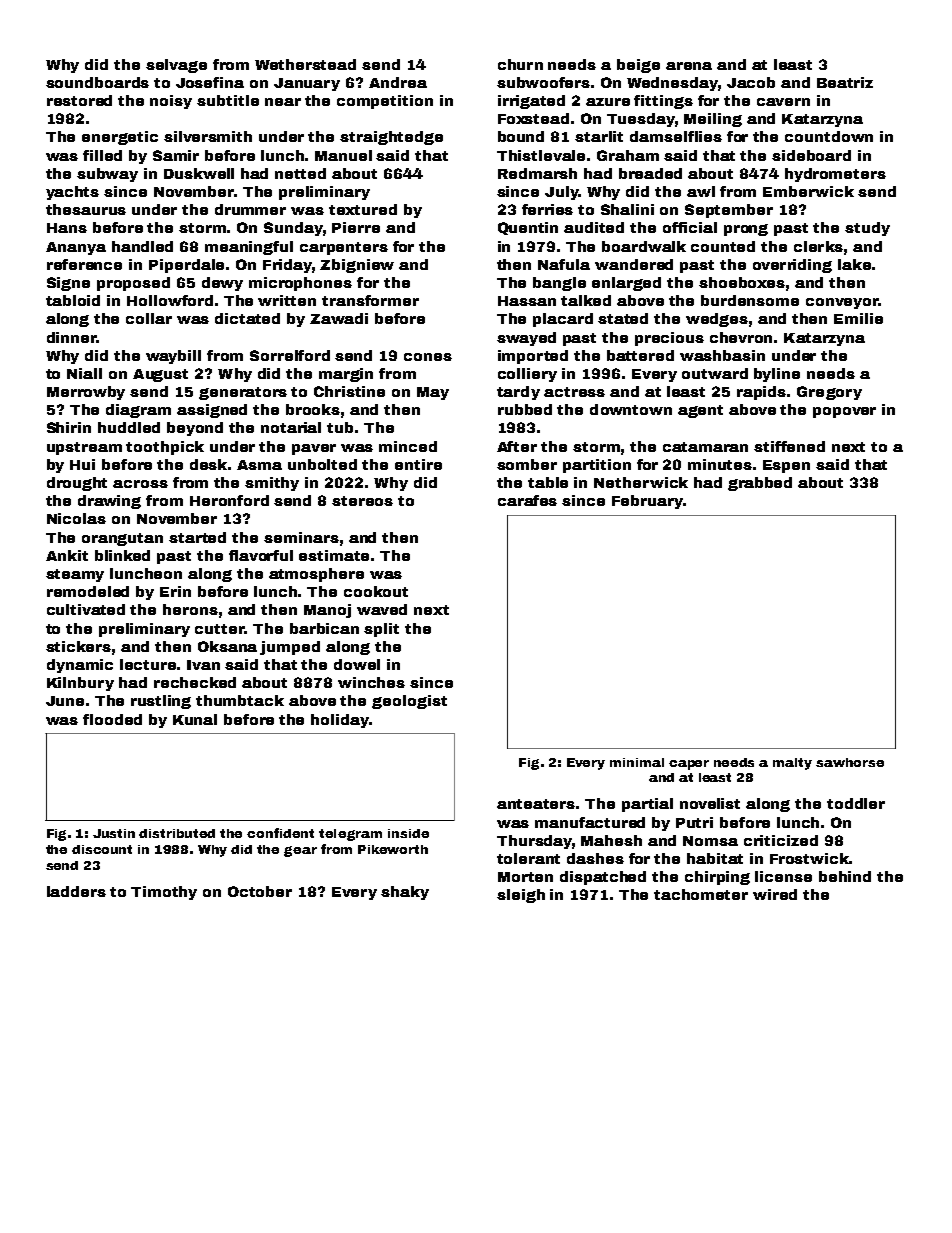  Describe the element at coordinates (520, 64) in the screenshot. I see `churn` at that location.
